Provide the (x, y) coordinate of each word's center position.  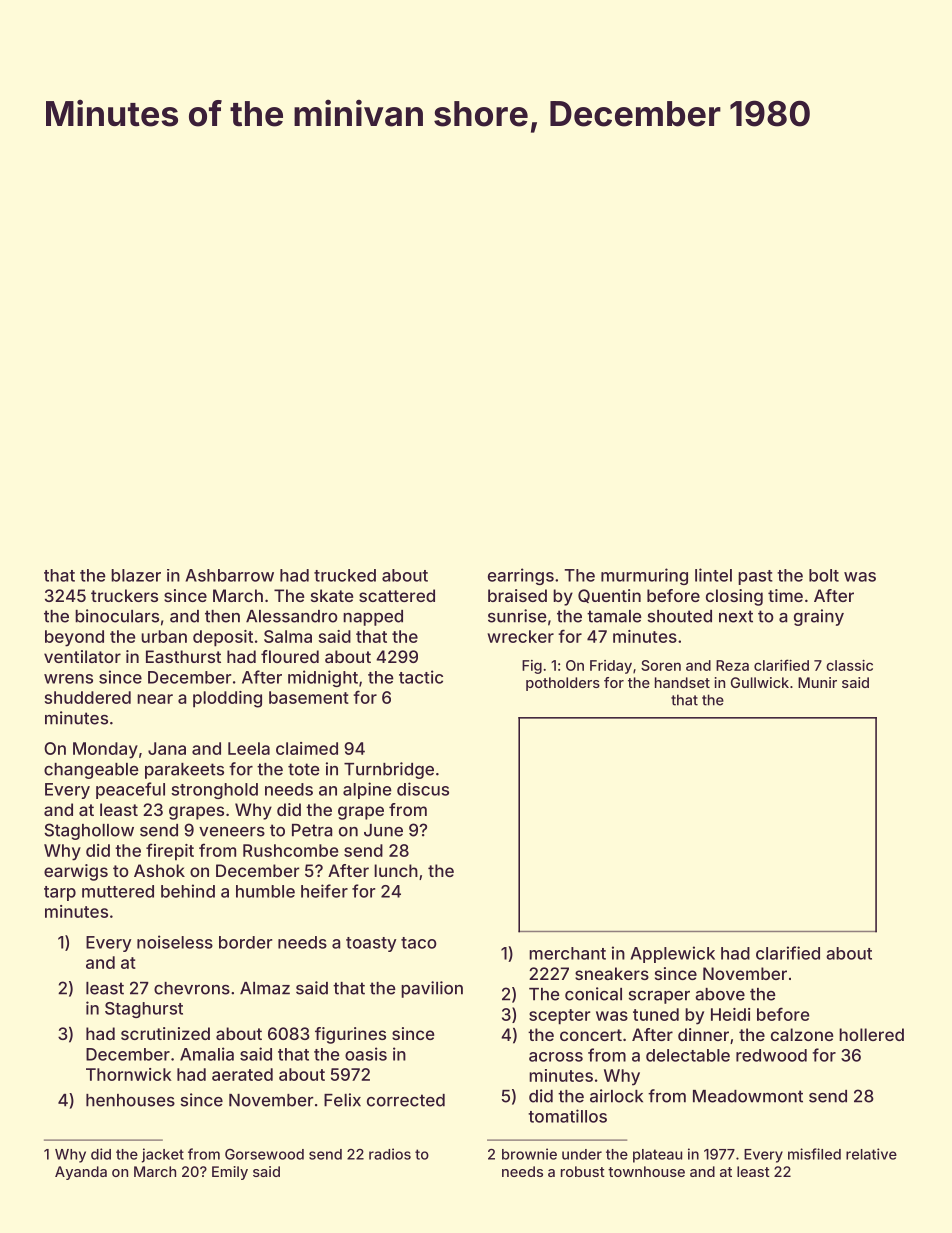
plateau (657, 1156)
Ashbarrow (230, 575)
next (736, 616)
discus (423, 789)
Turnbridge (389, 770)
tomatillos (567, 1116)
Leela (249, 748)
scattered (397, 595)
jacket (163, 1155)
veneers (232, 832)
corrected (406, 1100)
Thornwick (129, 1074)
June (383, 830)
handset (682, 682)
